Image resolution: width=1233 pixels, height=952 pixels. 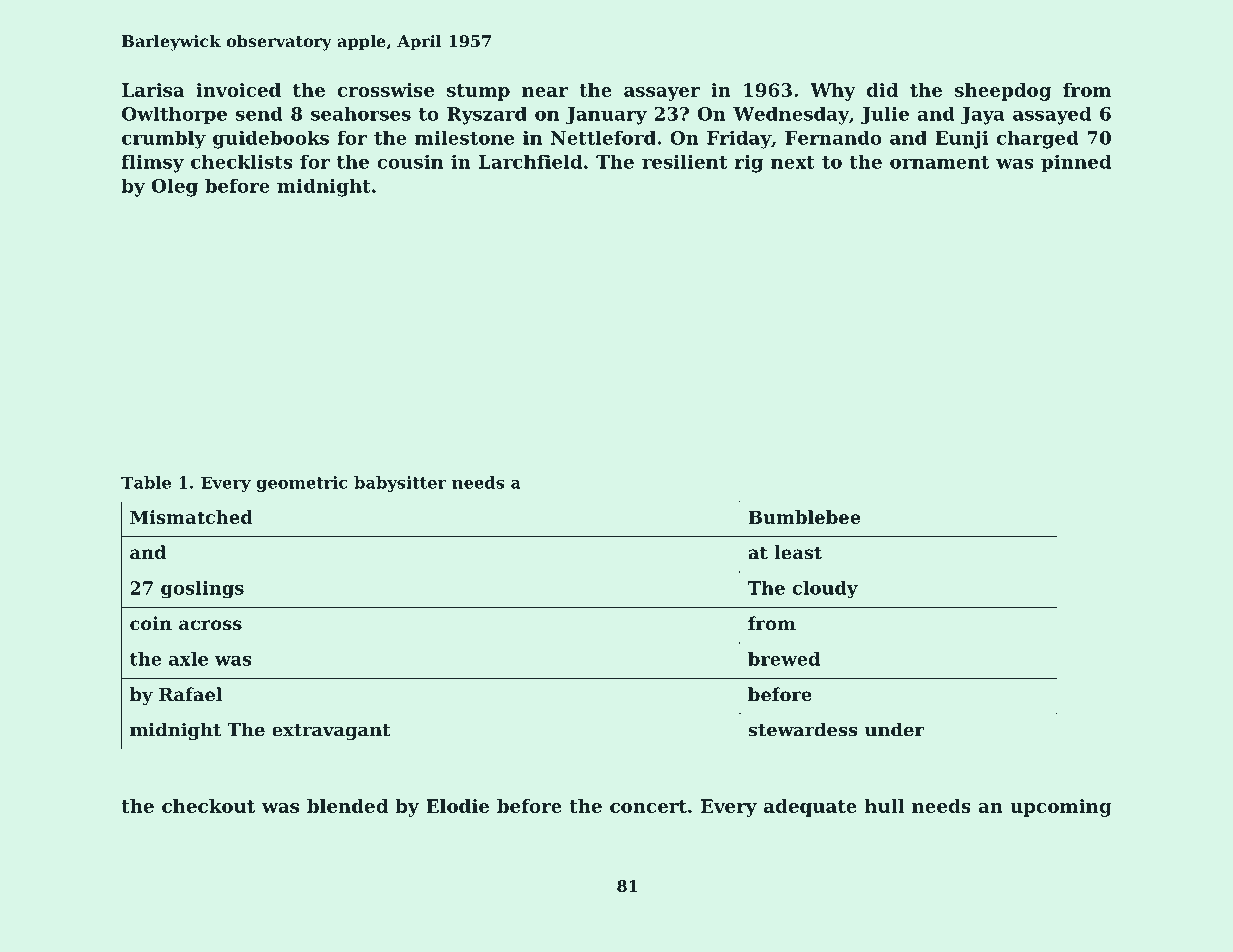 What do you see at coordinates (894, 729) in the page?
I see `under` at bounding box center [894, 729].
